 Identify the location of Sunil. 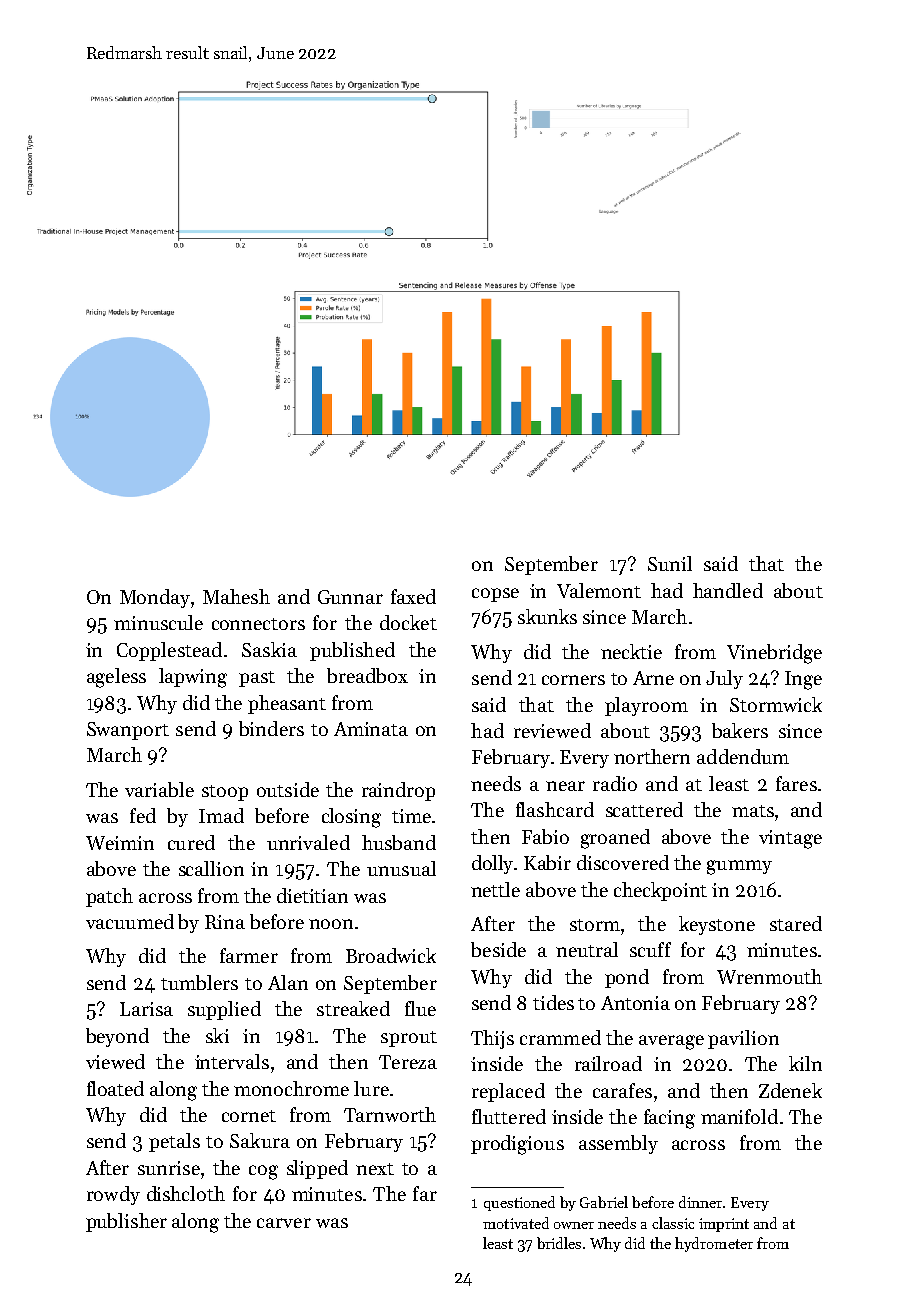
(670, 563).
